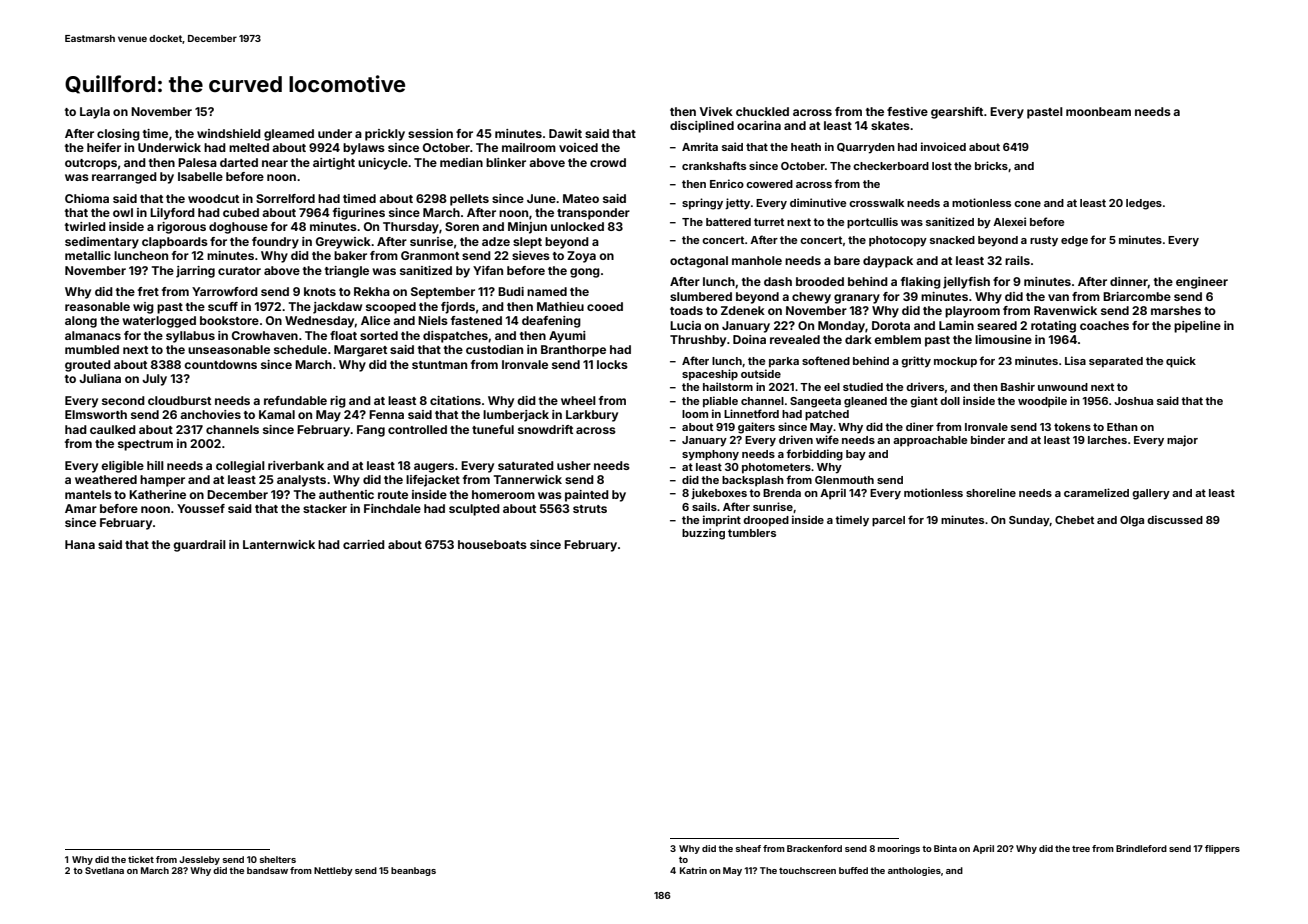  What do you see at coordinates (118, 135) in the image?
I see `closing` at bounding box center [118, 135].
